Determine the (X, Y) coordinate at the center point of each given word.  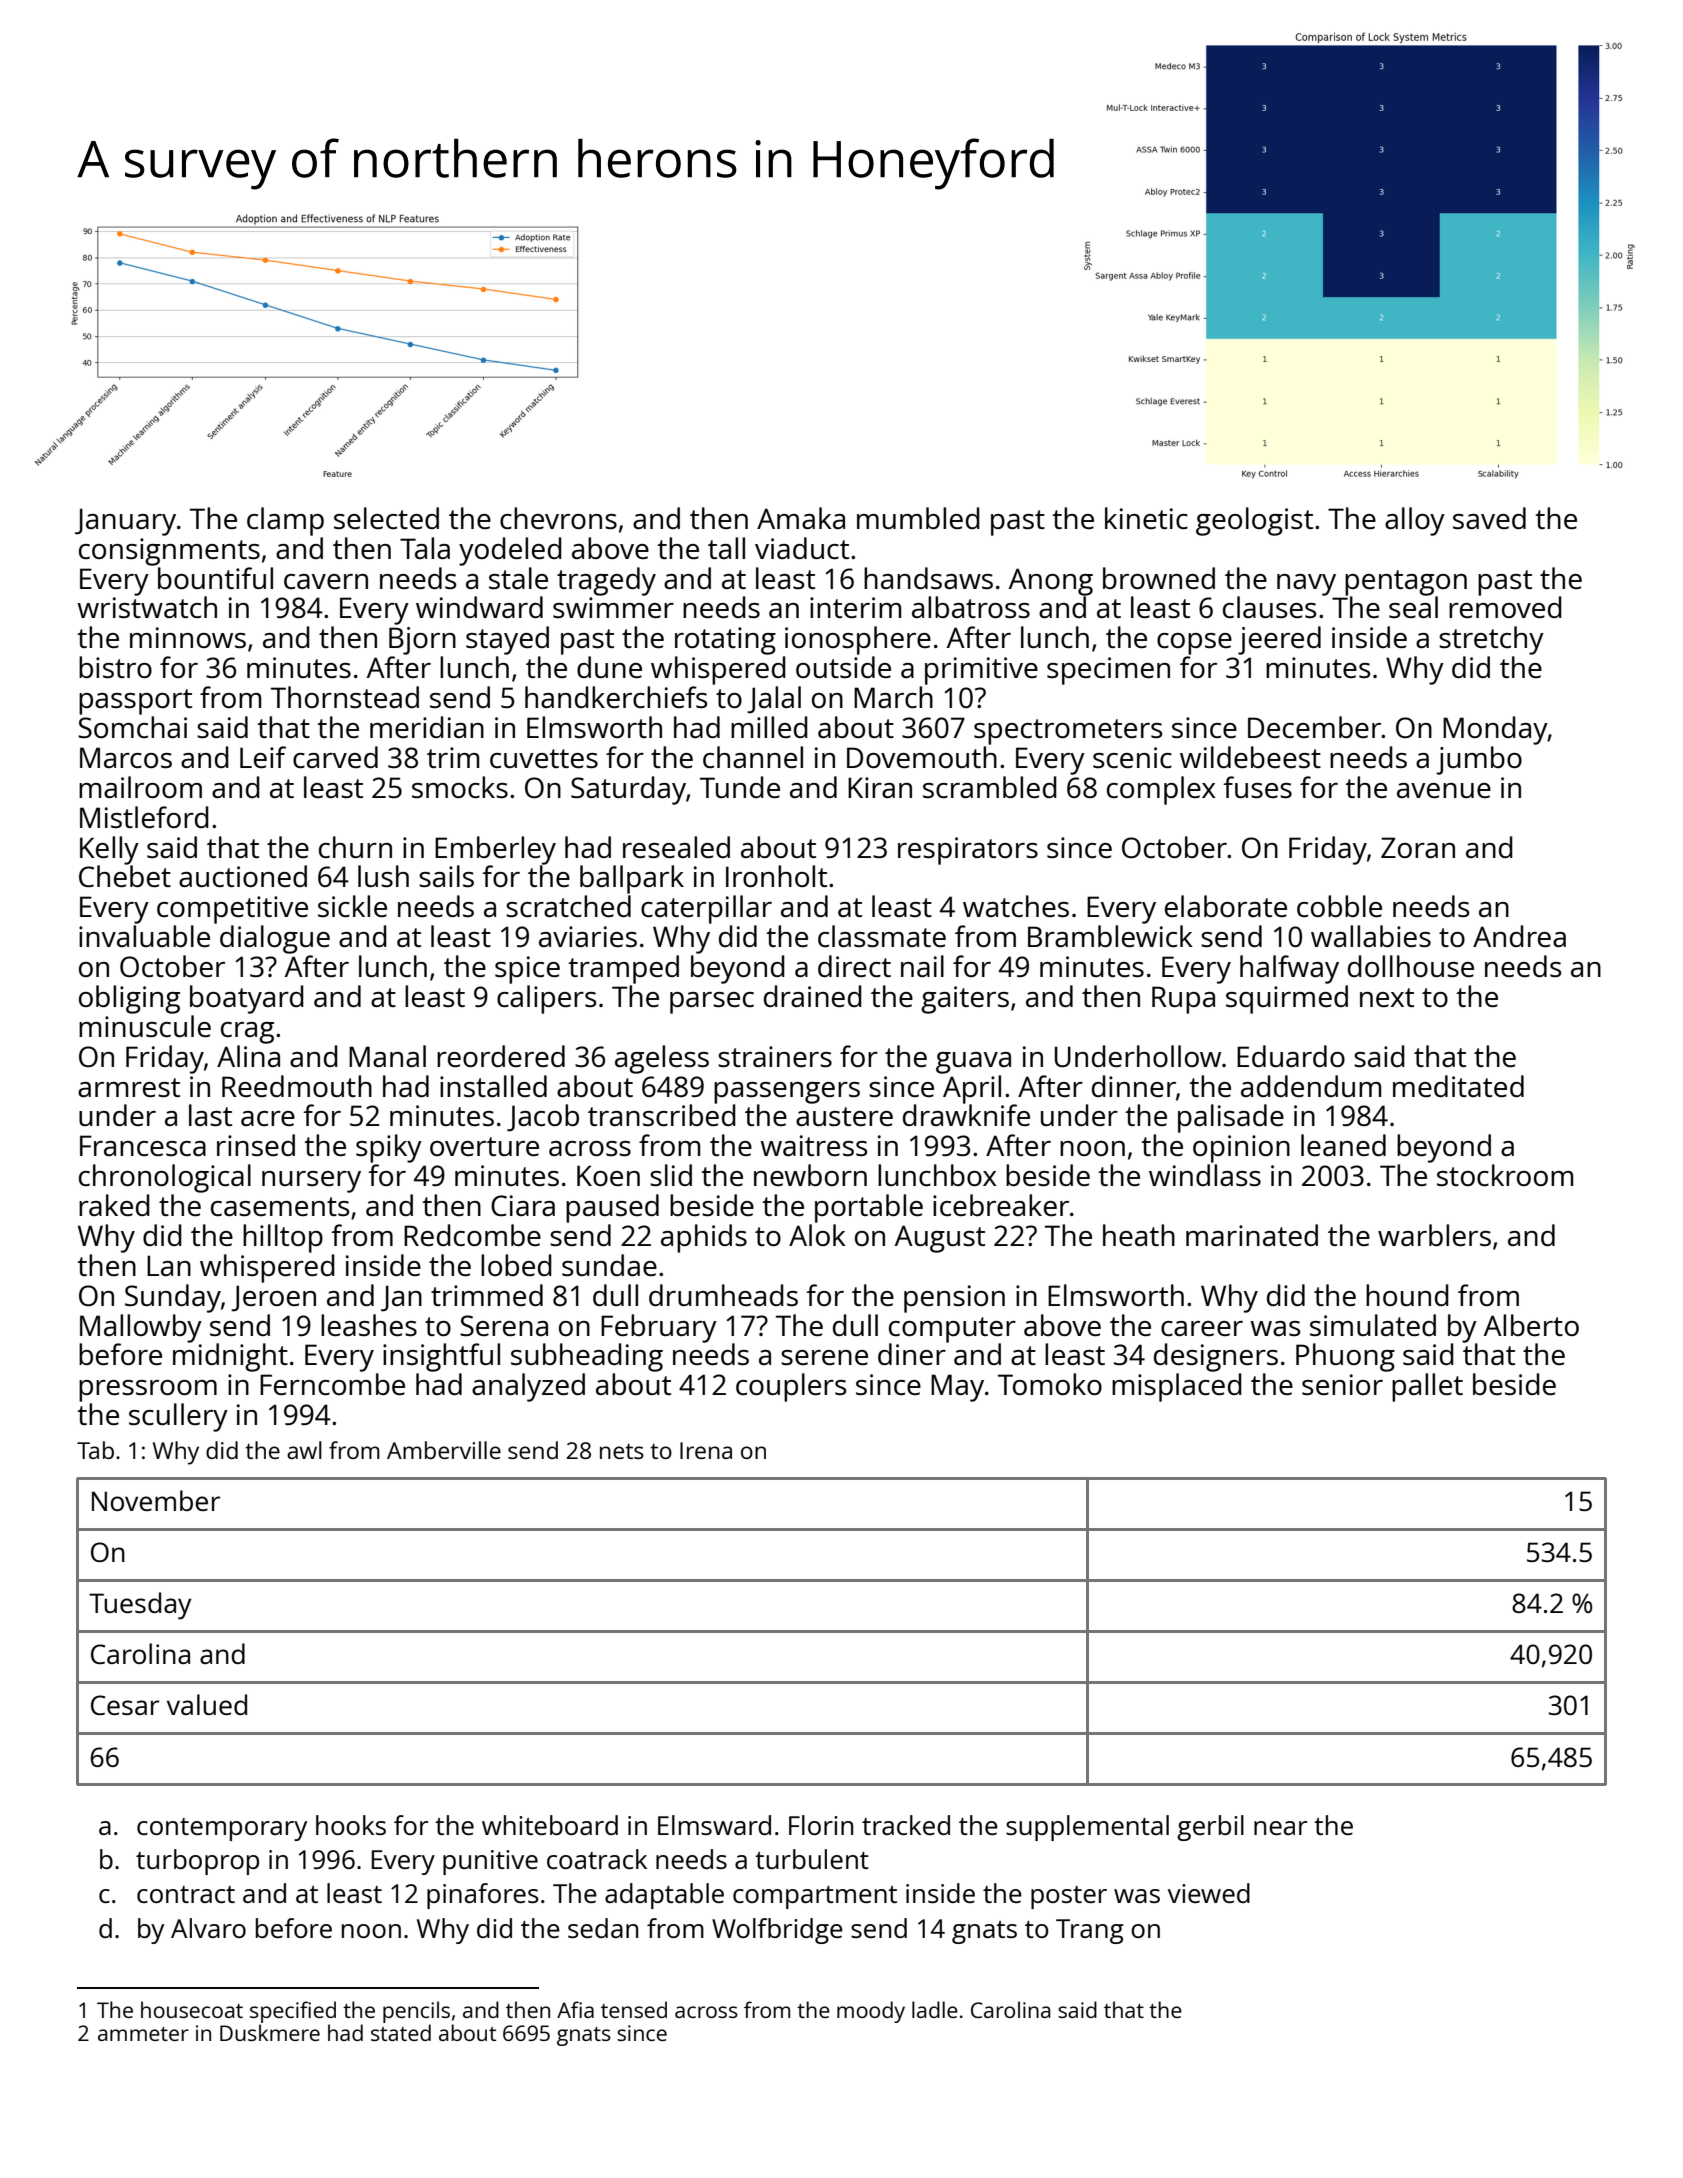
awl (304, 1450)
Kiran (880, 787)
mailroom (140, 787)
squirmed (1287, 999)
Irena (706, 1450)
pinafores (483, 1896)
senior (1342, 1384)
